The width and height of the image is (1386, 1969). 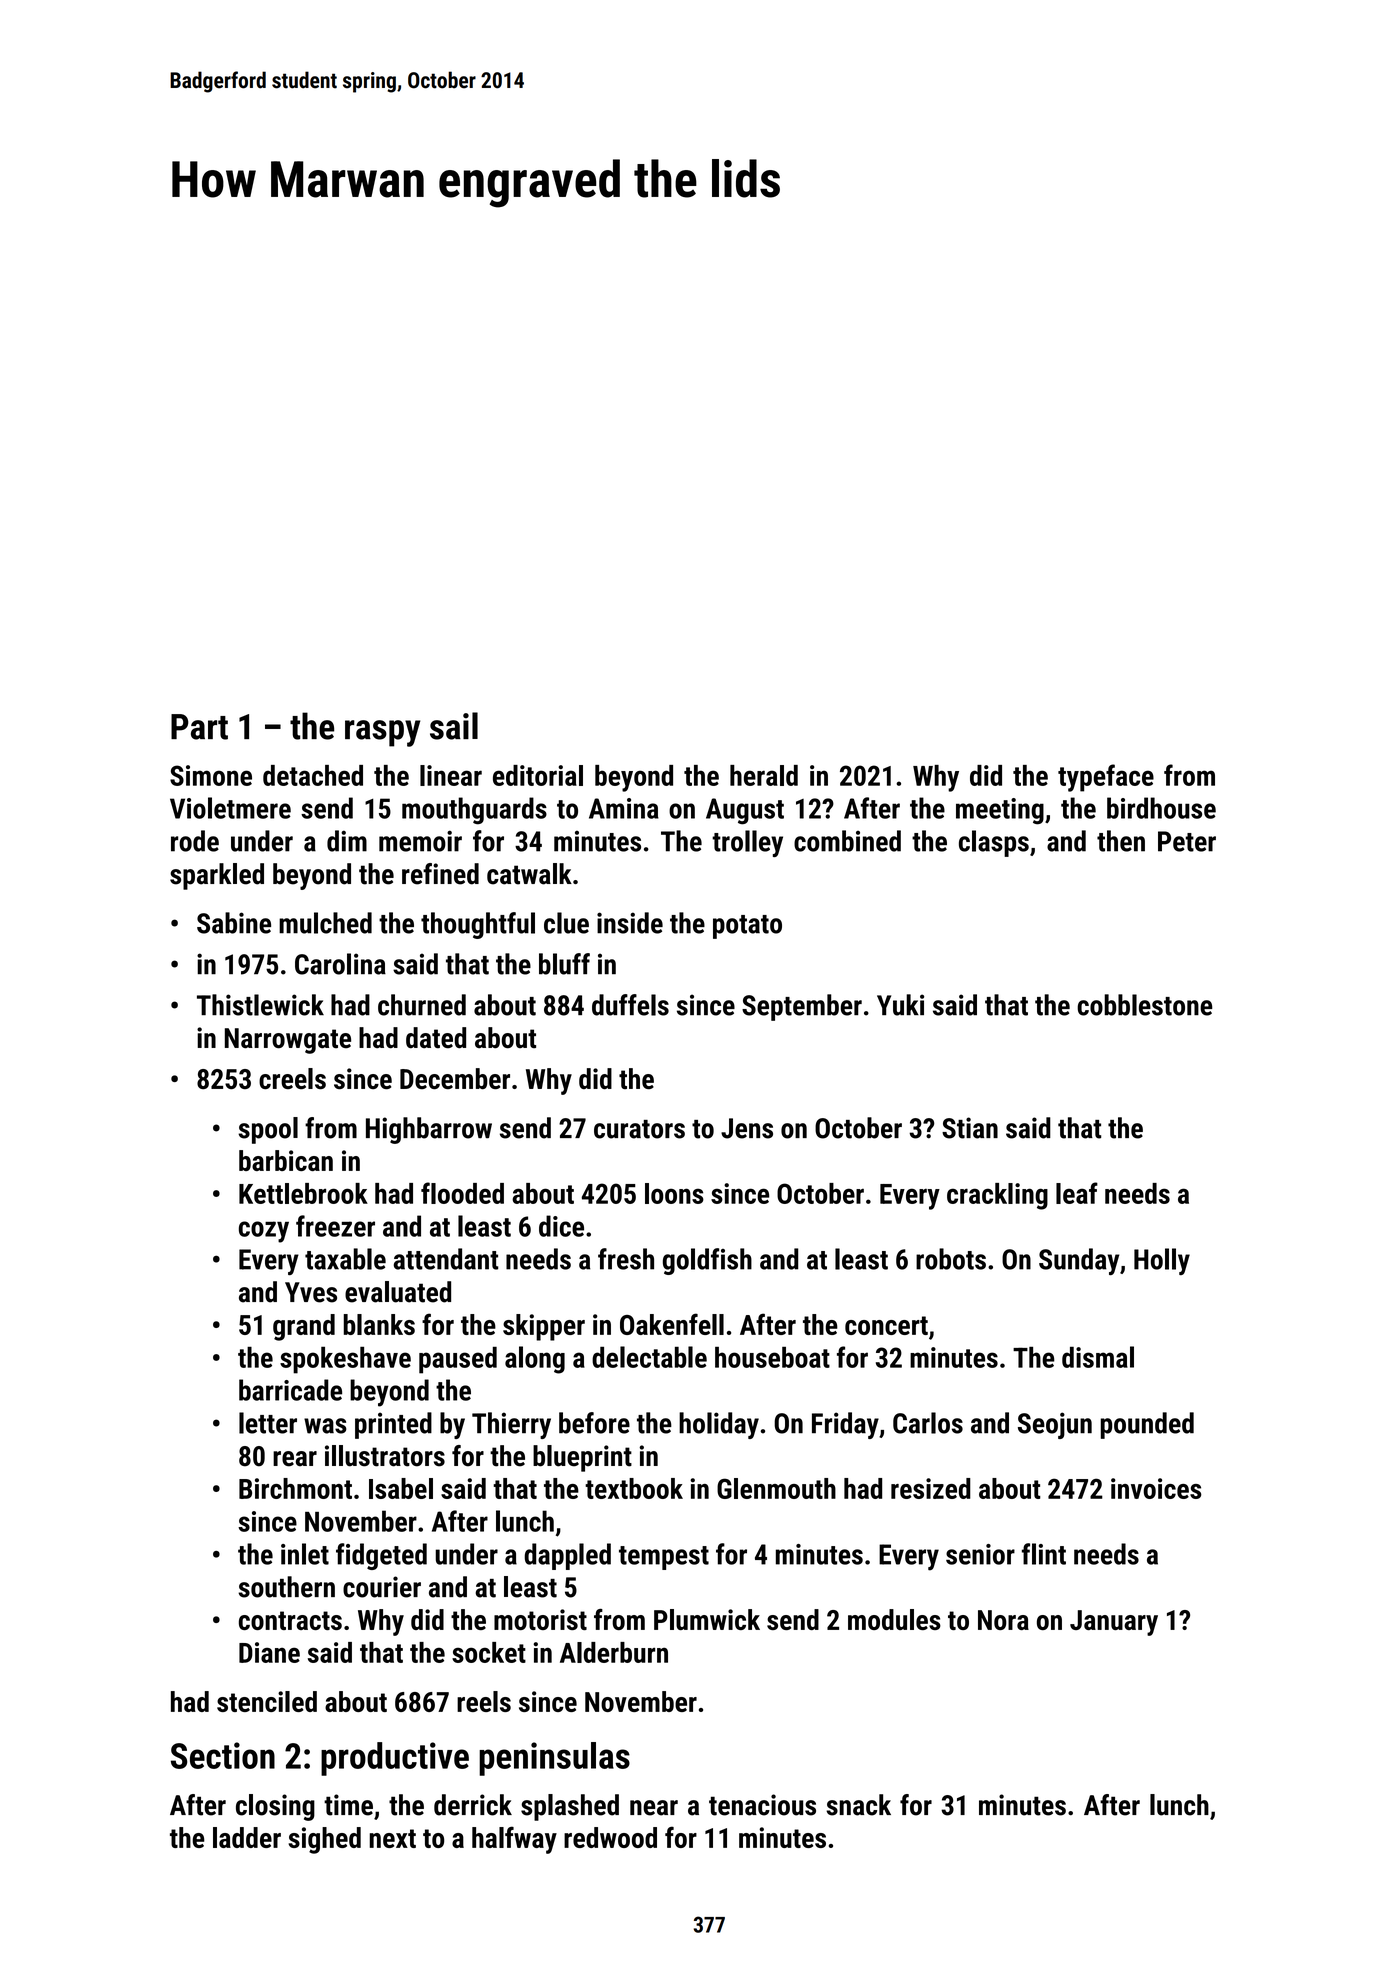 I want to click on bluff, so click(x=564, y=964).
